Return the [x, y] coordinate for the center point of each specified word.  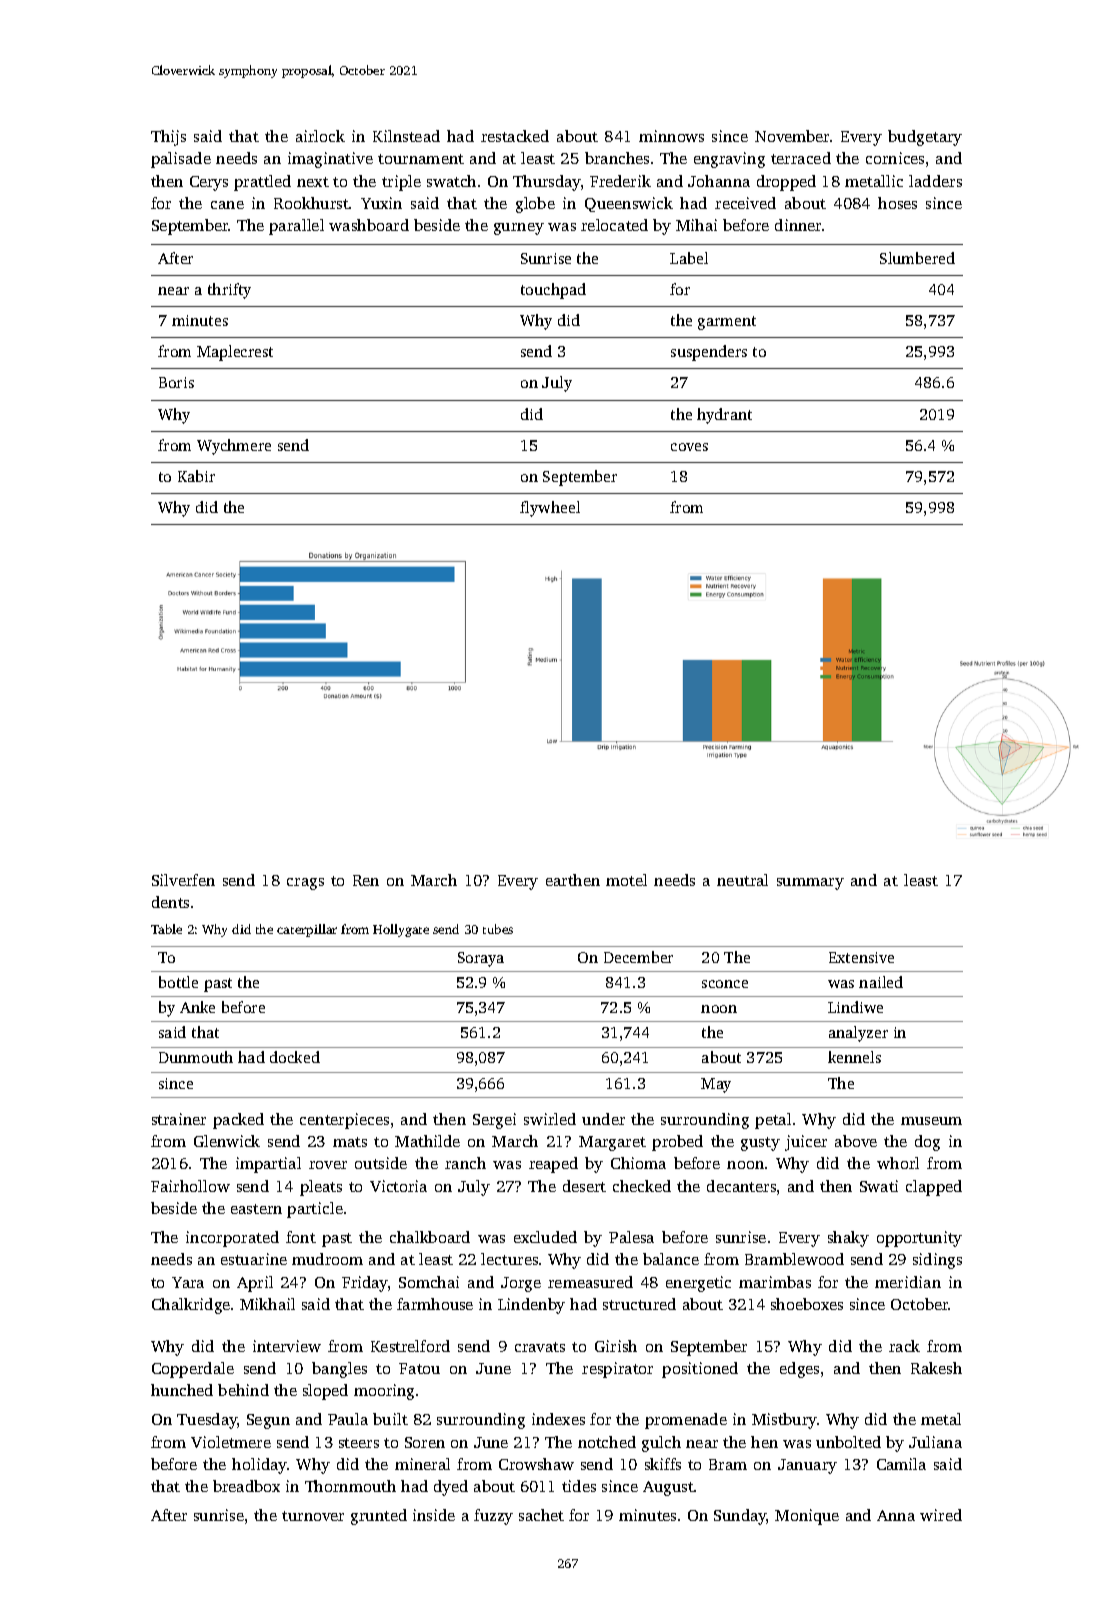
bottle [178, 982]
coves [689, 447]
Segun [268, 1421]
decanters [741, 1186]
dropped [786, 183]
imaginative [330, 160]
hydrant [724, 416]
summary [810, 884]
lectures [509, 1259]
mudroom [327, 1259]
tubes [498, 929]
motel [626, 880]
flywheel [550, 509]
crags [305, 884]
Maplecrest [235, 353]
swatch [451, 181]
